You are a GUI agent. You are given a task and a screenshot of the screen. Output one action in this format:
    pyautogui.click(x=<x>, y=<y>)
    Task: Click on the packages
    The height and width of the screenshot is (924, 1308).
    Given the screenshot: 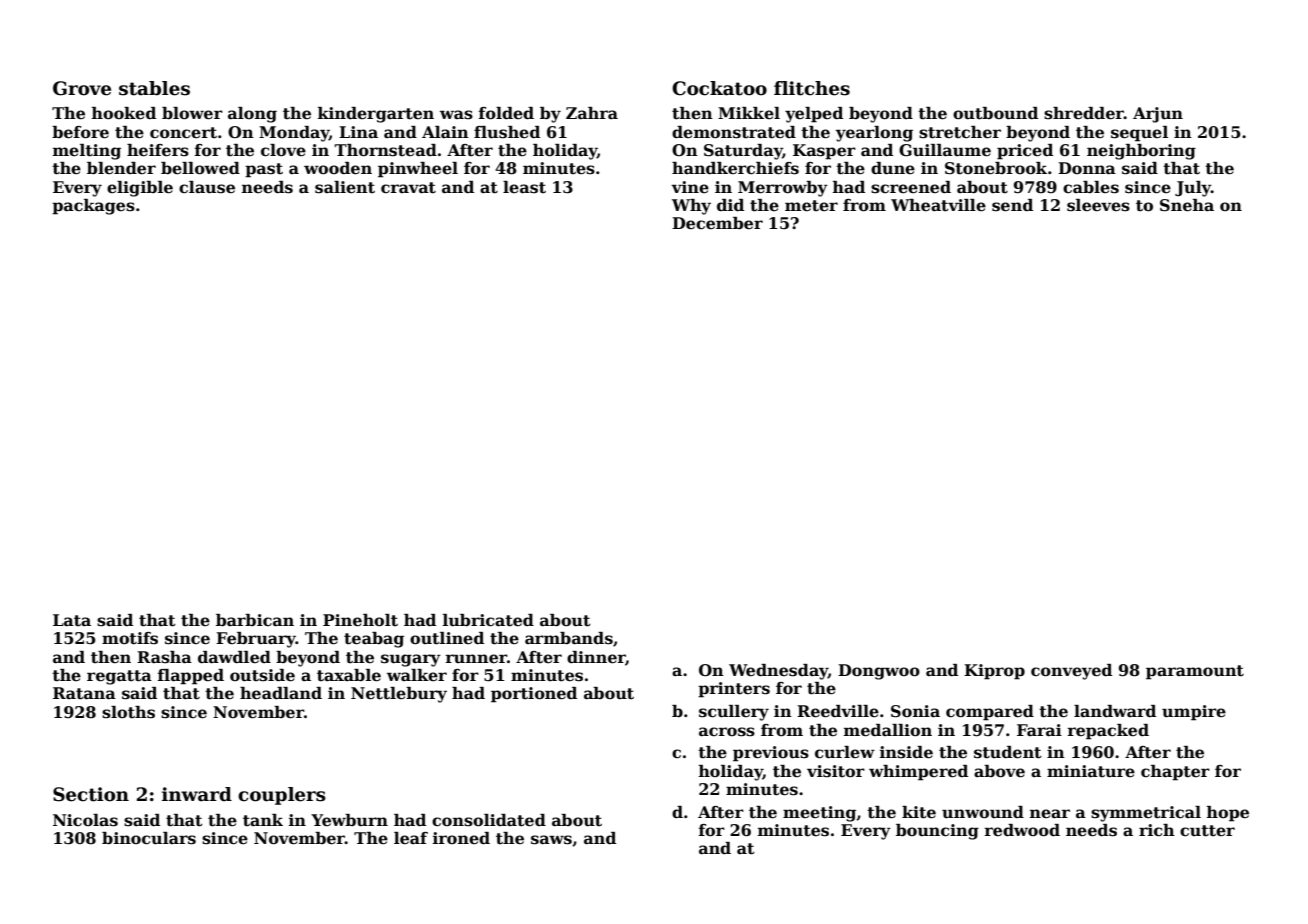 What is the action you would take?
    pyautogui.click(x=93, y=207)
